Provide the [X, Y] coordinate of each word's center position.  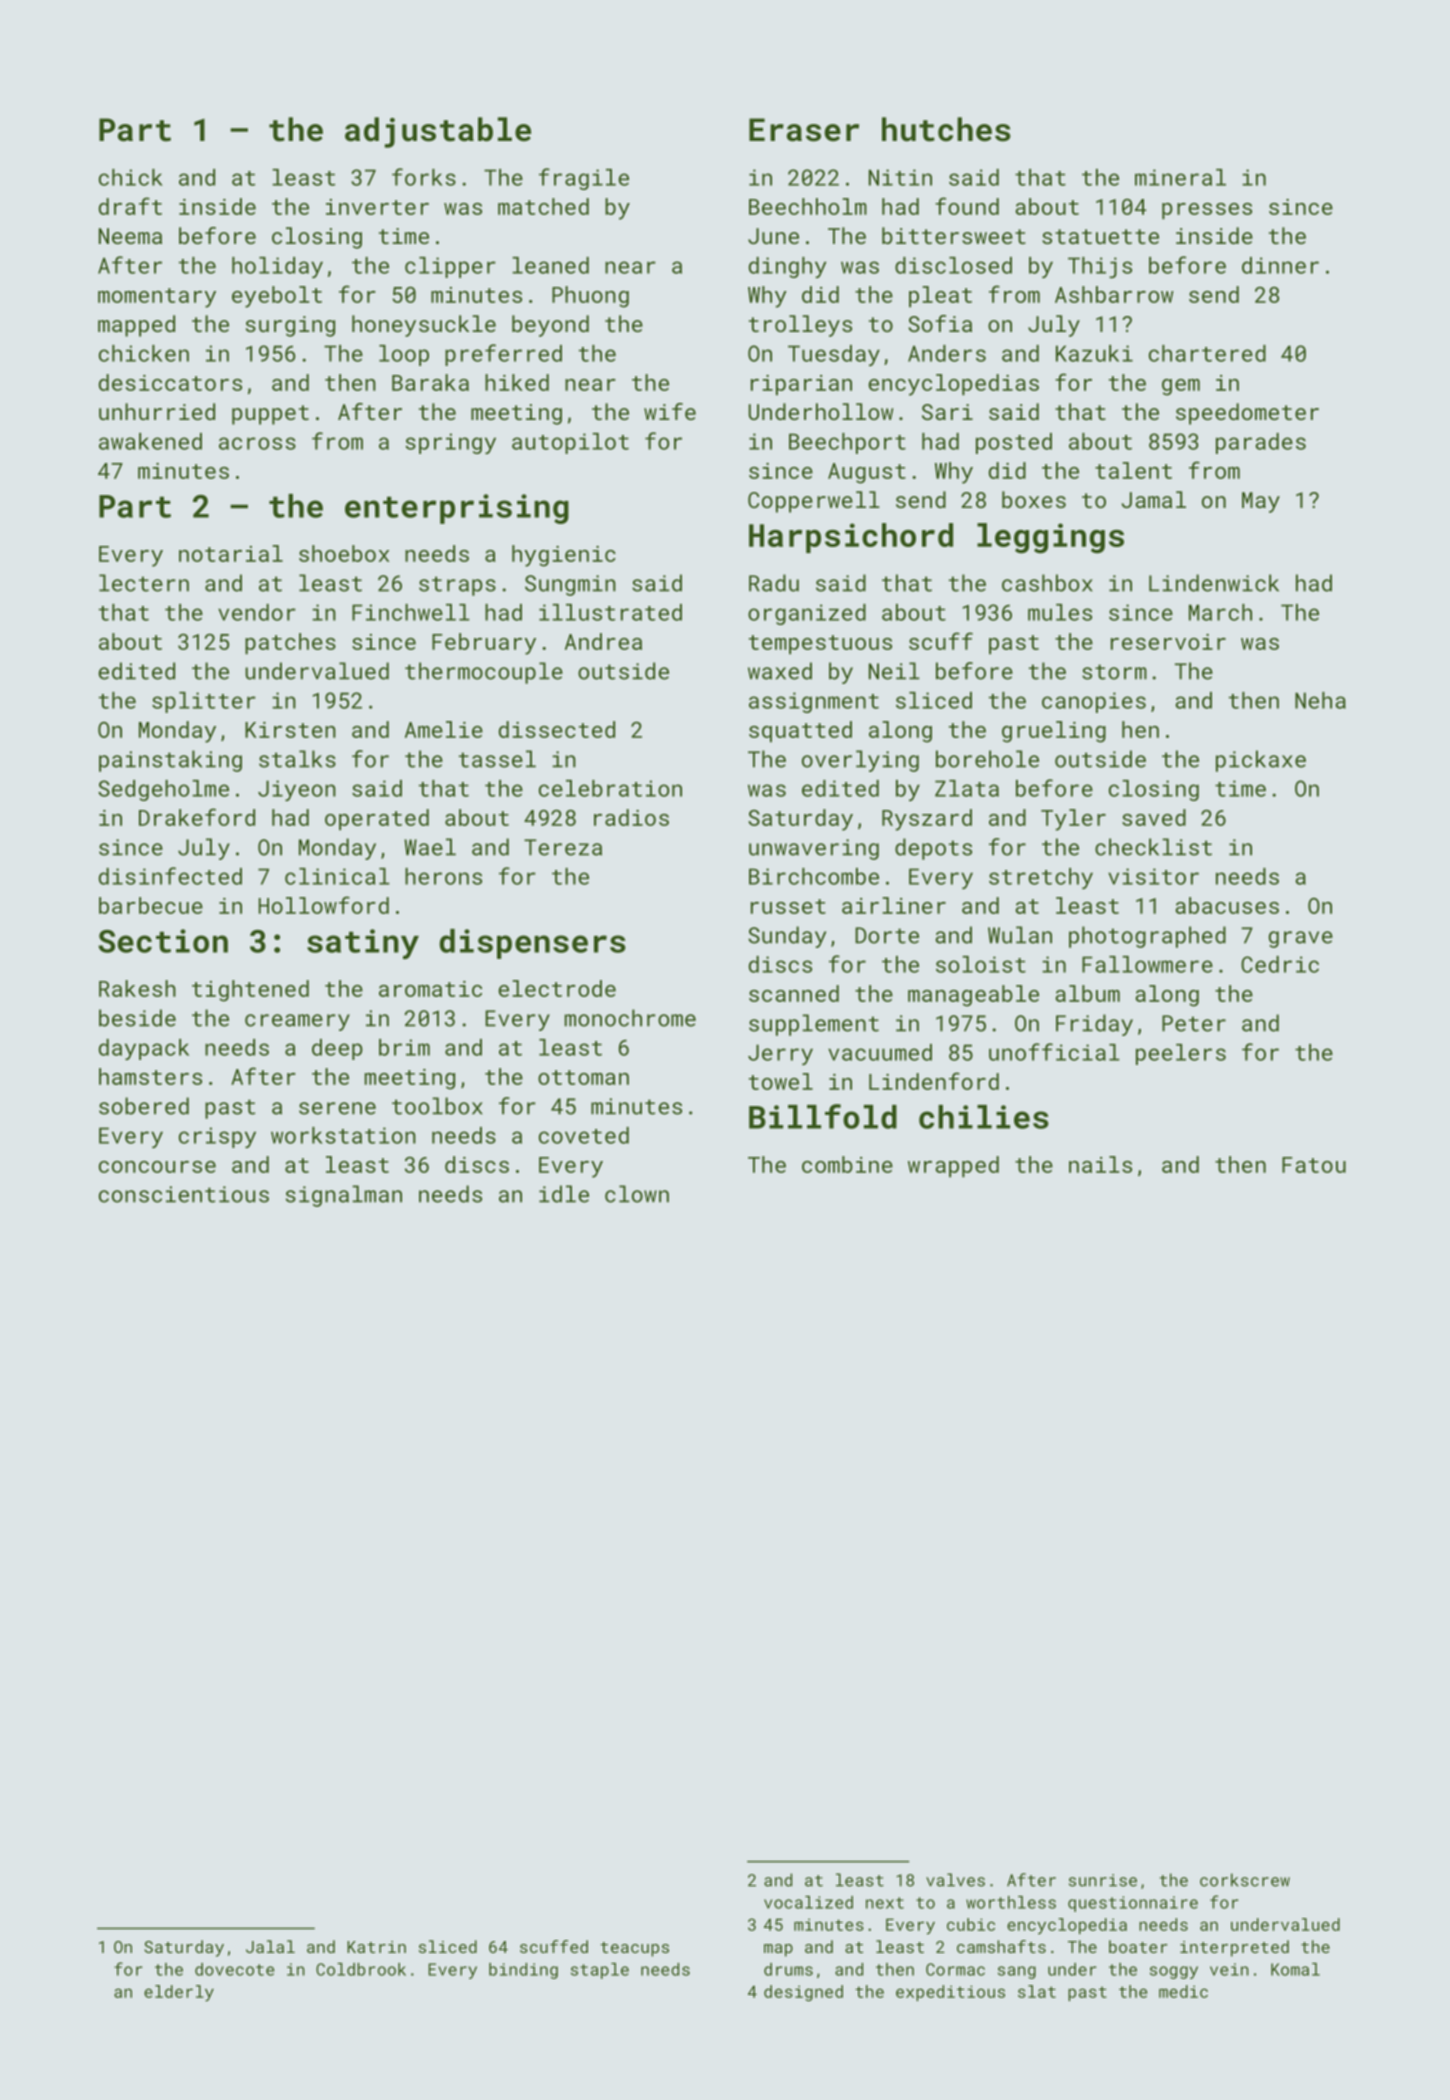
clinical [337, 876]
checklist [1153, 847]
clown [637, 1194]
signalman [344, 1196]
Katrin [376, 1947]
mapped [136, 326]
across [257, 443]
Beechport [847, 443]
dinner [1280, 265]
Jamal [1154, 499]
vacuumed [880, 1052]
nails [1100, 1164]
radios [631, 817]
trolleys [800, 326]
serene [337, 1108]
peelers [1181, 1054]
